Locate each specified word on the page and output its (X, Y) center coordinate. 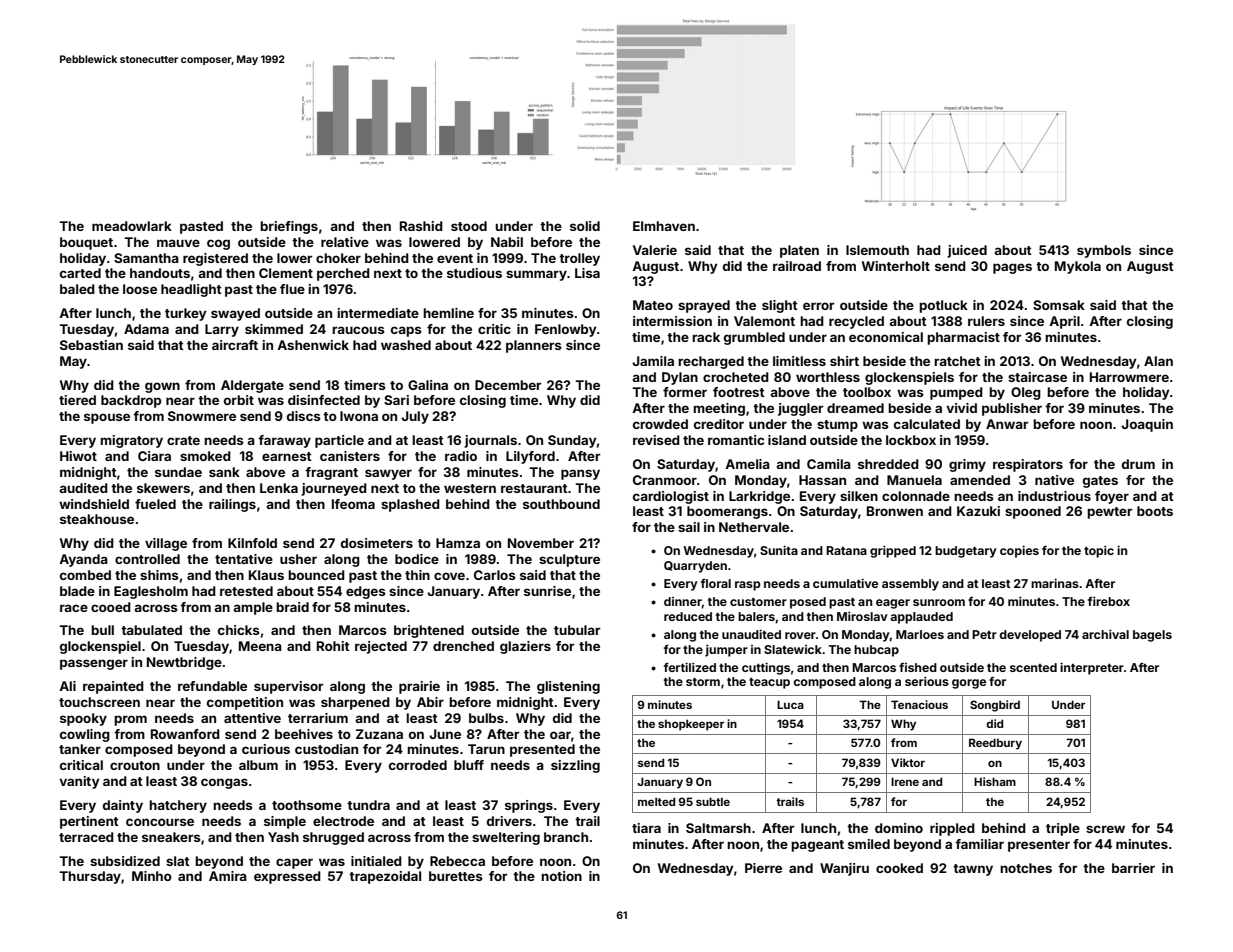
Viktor (908, 762)
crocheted (736, 377)
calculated (927, 424)
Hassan (822, 480)
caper (294, 863)
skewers (163, 488)
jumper (726, 650)
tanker (80, 749)
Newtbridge (184, 663)
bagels (1152, 636)
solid (585, 226)
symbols (1104, 251)
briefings (289, 227)
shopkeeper (691, 725)
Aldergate (252, 386)
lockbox (911, 440)
